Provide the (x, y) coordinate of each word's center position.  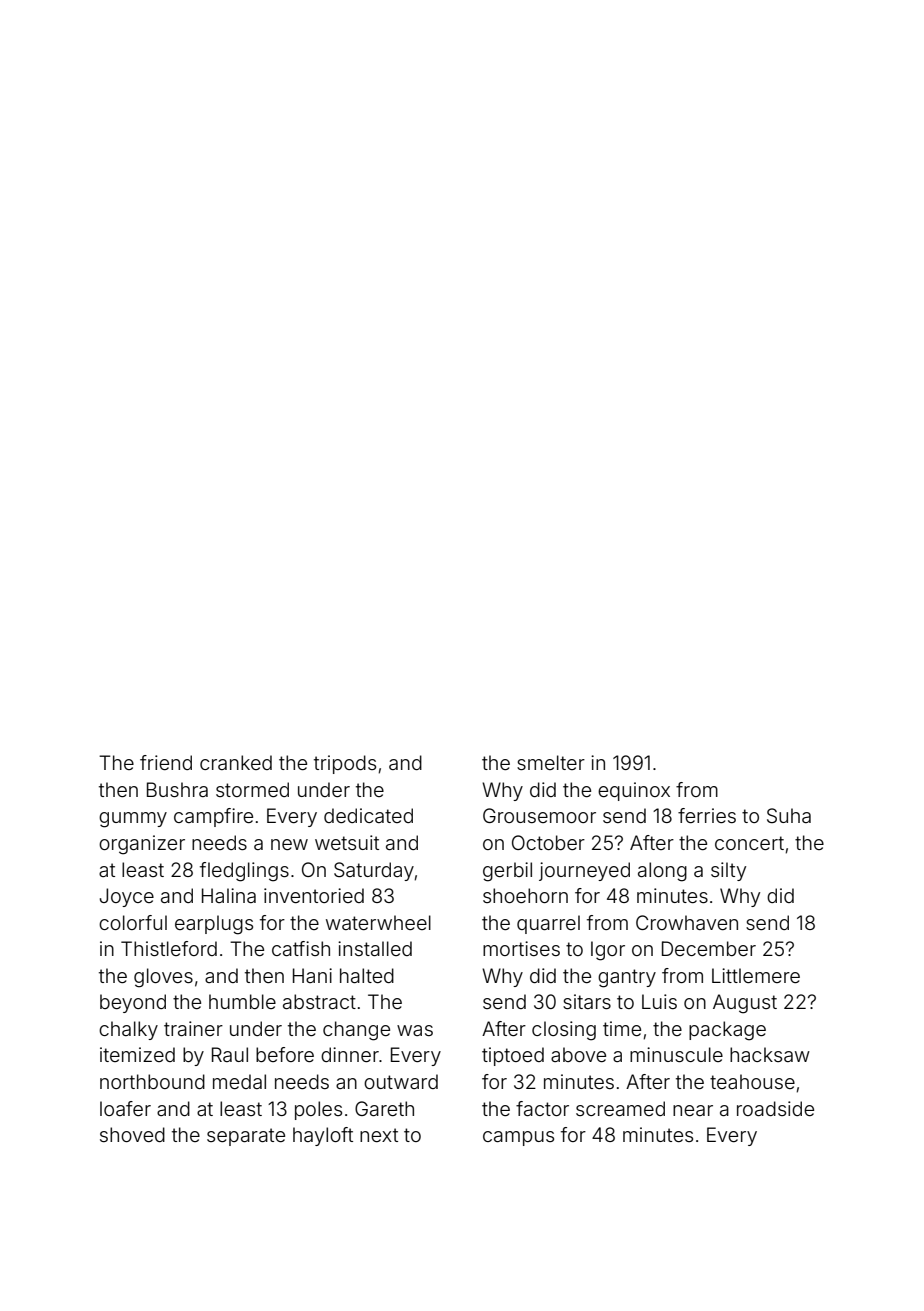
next (379, 1135)
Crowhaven (687, 922)
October (548, 842)
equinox (634, 791)
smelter (551, 762)
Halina (229, 895)
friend (166, 762)
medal (239, 1081)
